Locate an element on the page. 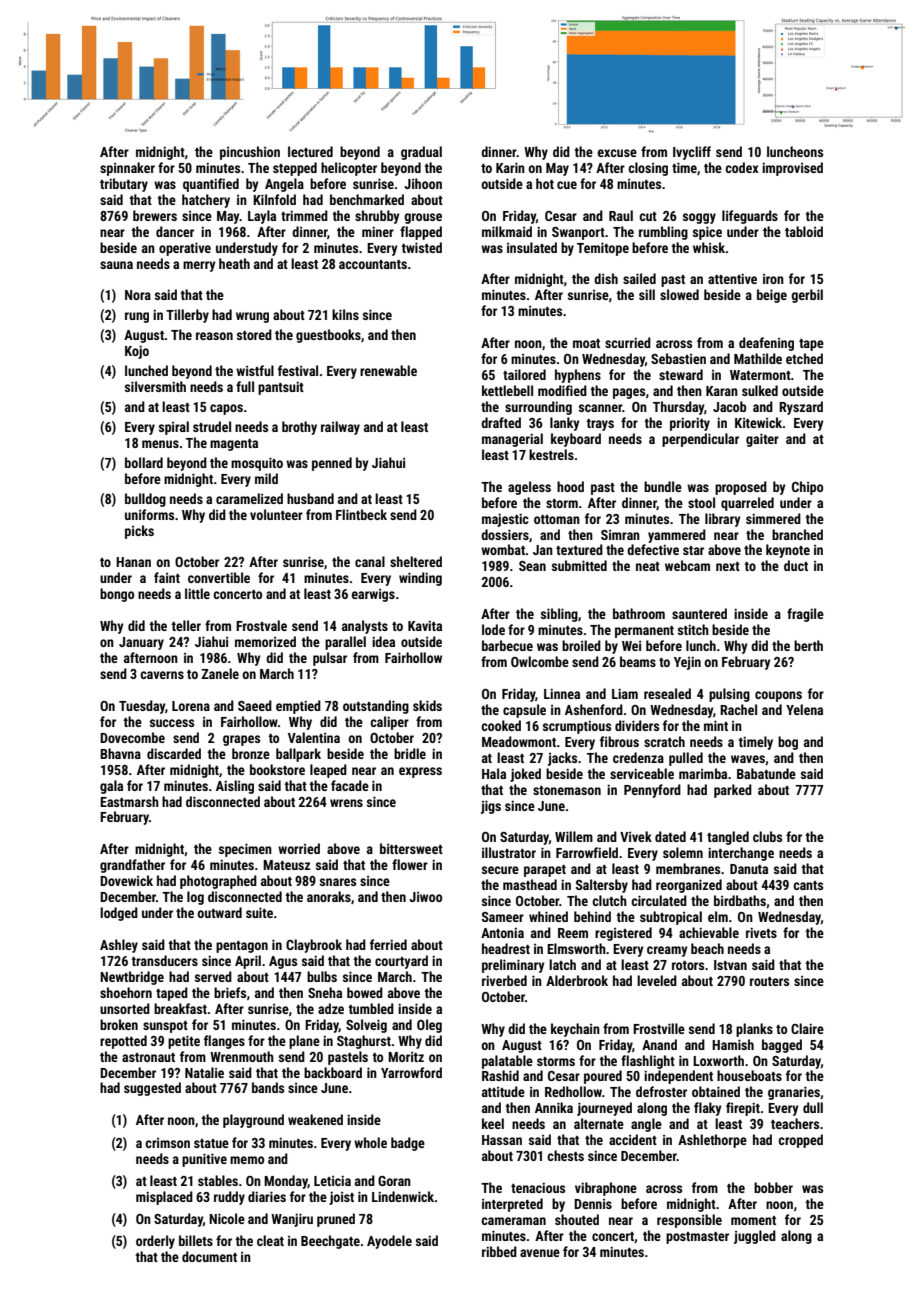 This page has width=924, height=1308. insulated is located at coordinates (532, 247).
